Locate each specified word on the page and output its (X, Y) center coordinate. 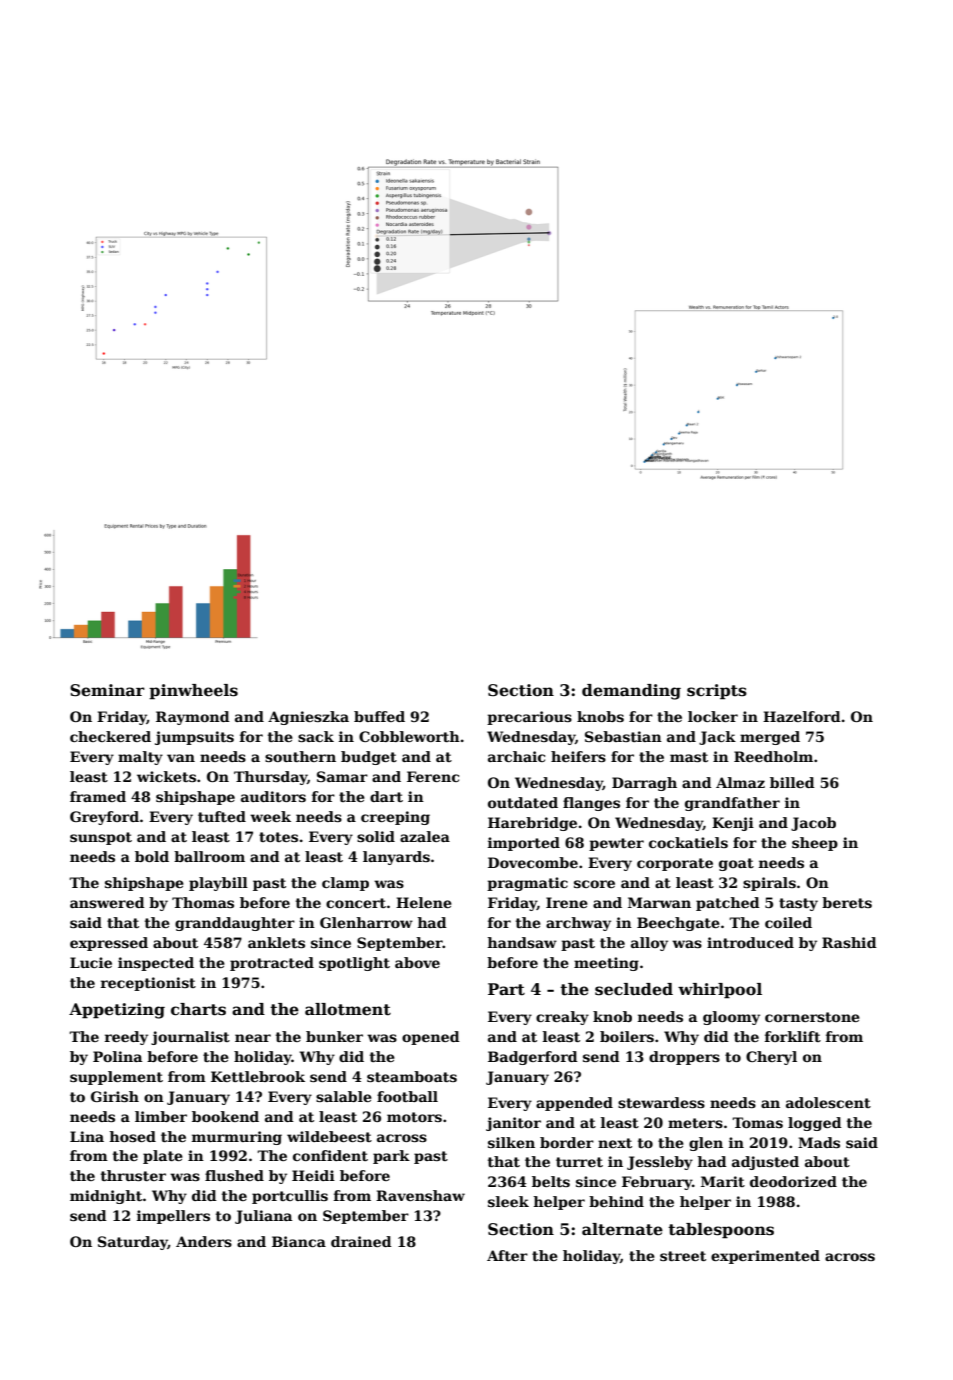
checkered (110, 736)
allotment (348, 1009)
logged (815, 1124)
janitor (513, 1124)
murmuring (237, 1138)
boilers (627, 1036)
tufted (222, 816)
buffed (379, 716)
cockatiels (688, 842)
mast (689, 757)
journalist (190, 1038)
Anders (204, 1241)
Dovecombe (533, 862)
